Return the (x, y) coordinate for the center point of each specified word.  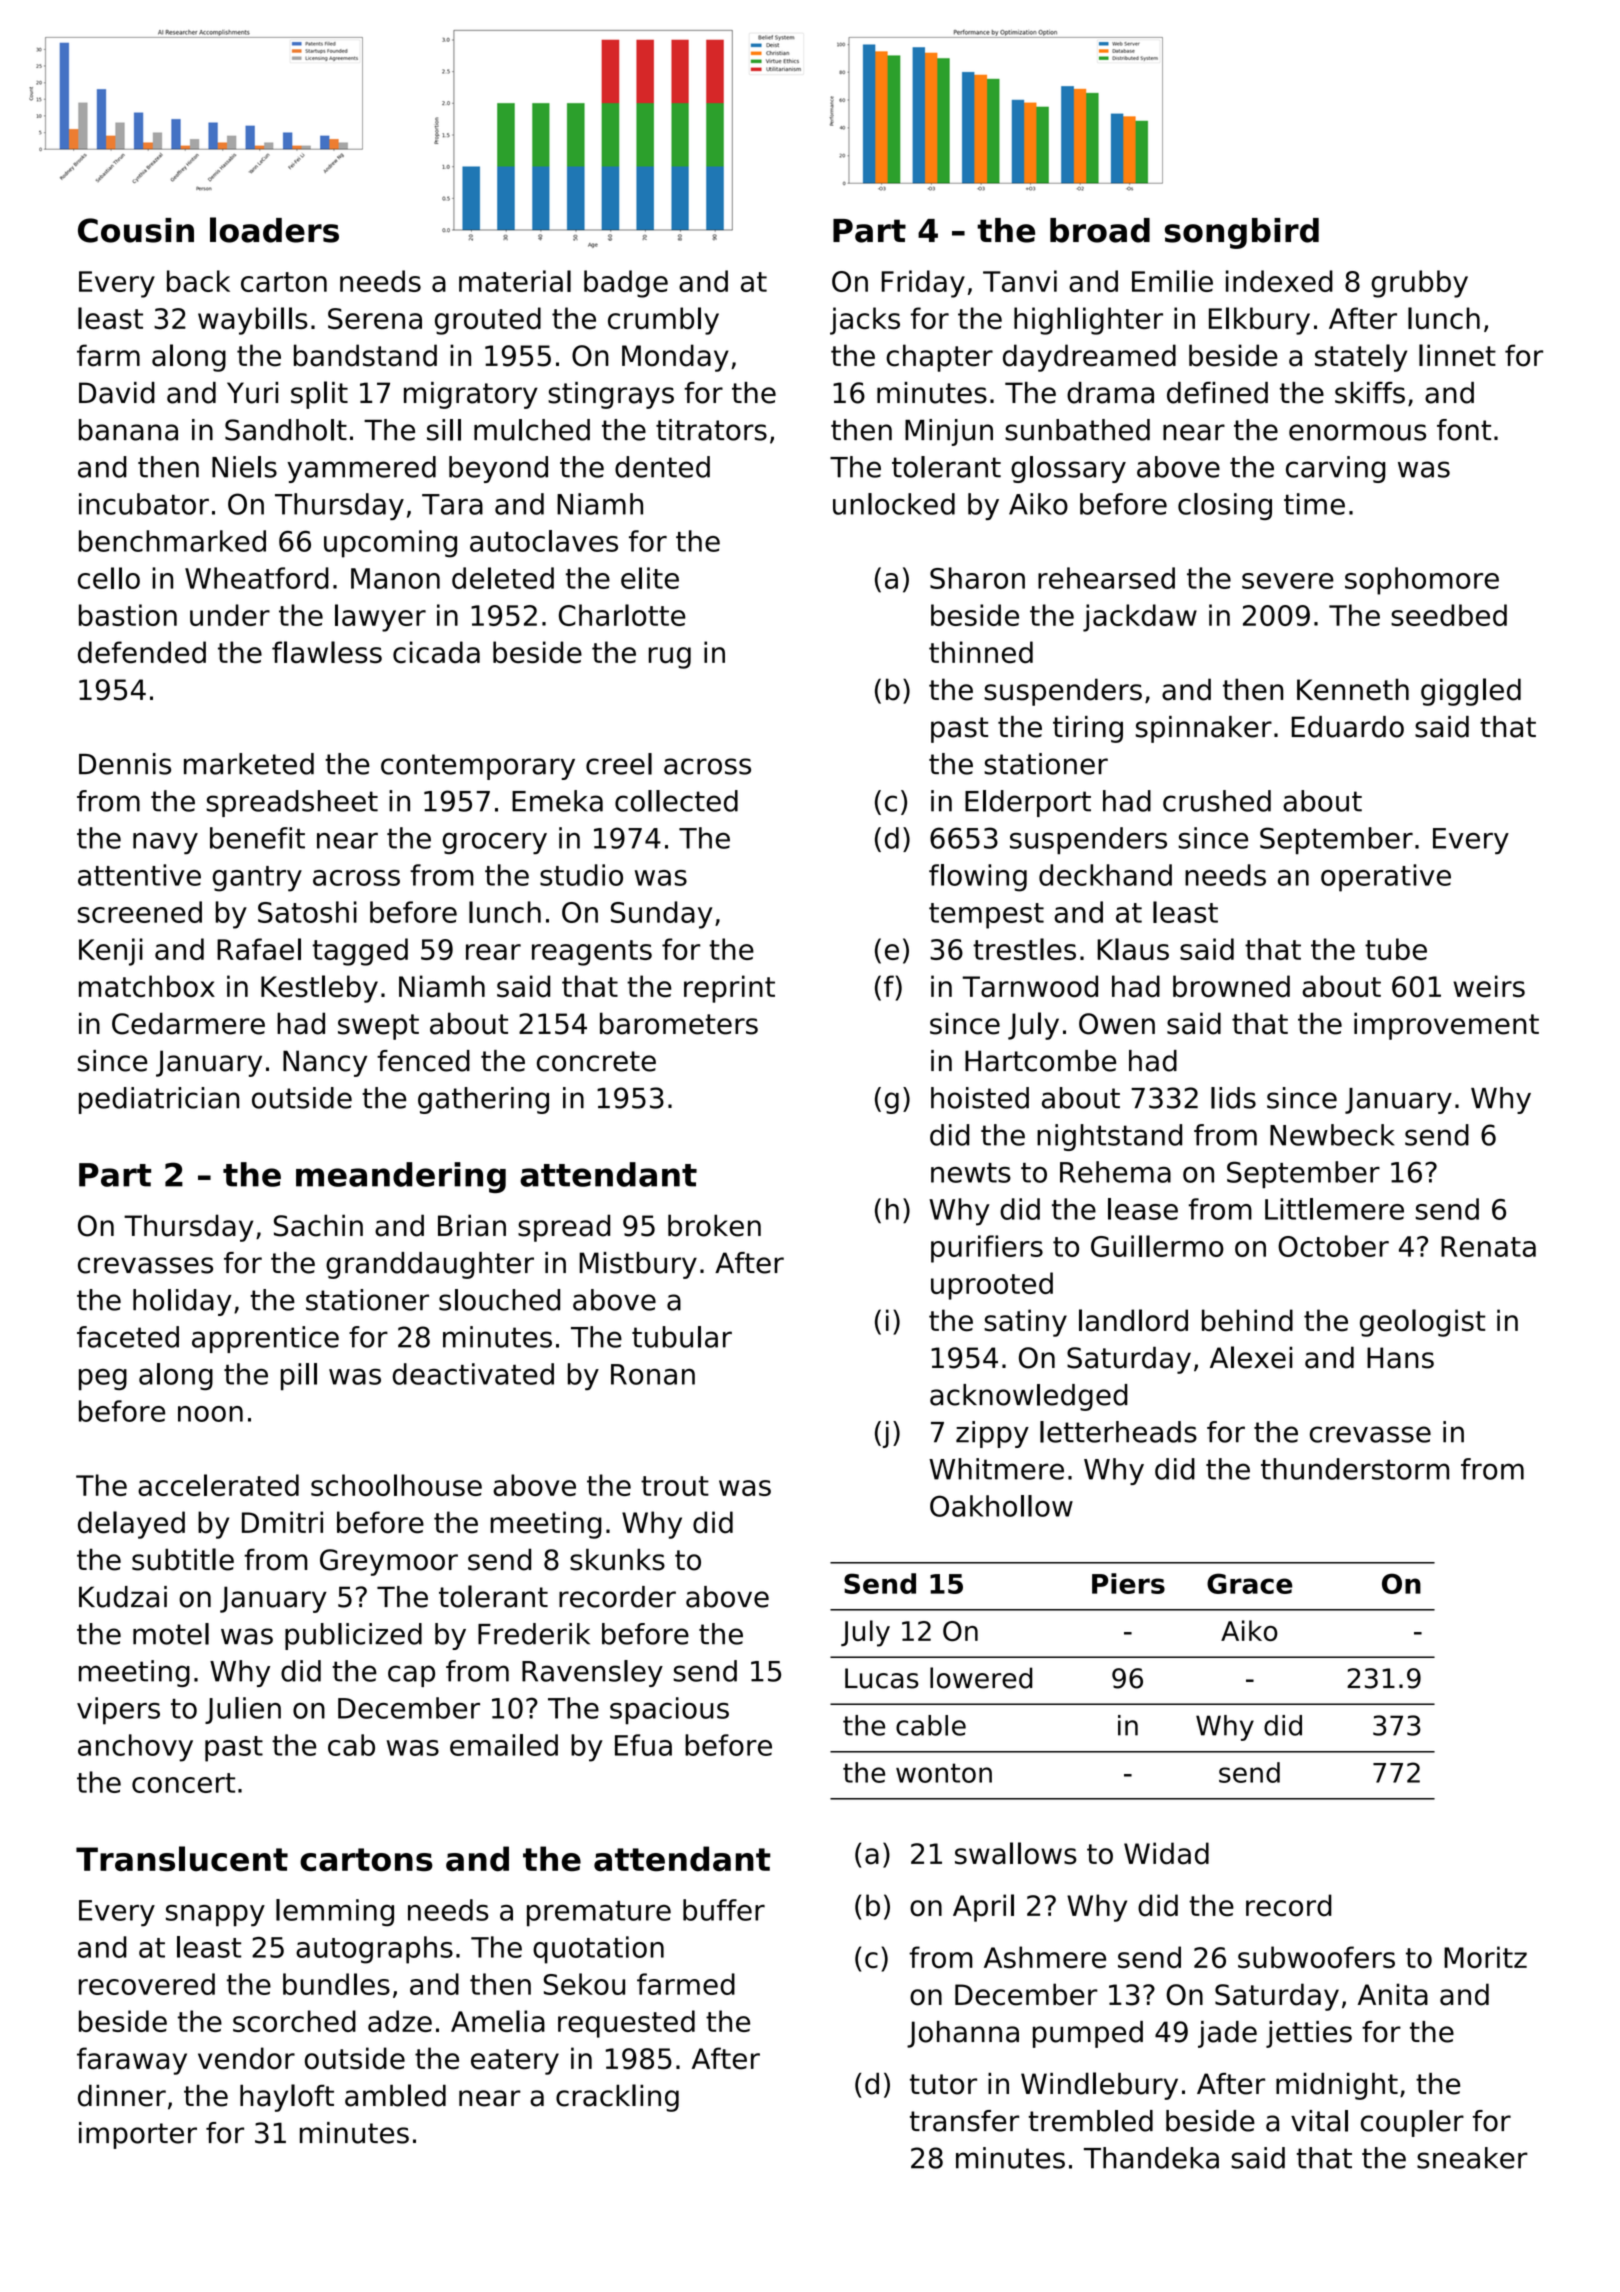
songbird (1242, 233)
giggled (1471, 692)
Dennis (125, 764)
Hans (1400, 1358)
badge (626, 284)
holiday (182, 1302)
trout (675, 1486)
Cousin (136, 230)
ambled (395, 2095)
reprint (729, 989)
